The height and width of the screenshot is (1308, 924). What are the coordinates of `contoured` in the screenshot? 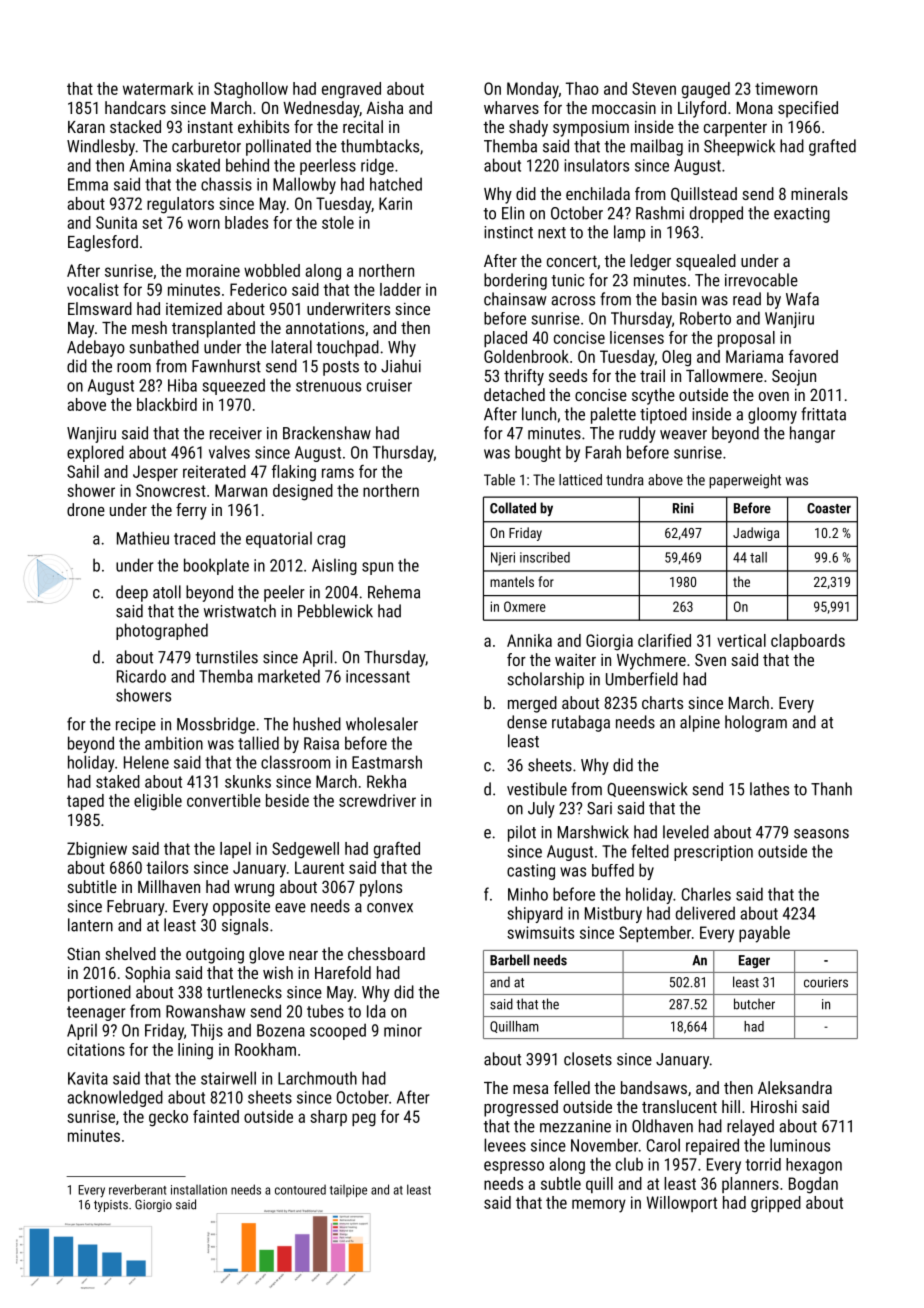 It's located at (300, 1190).
